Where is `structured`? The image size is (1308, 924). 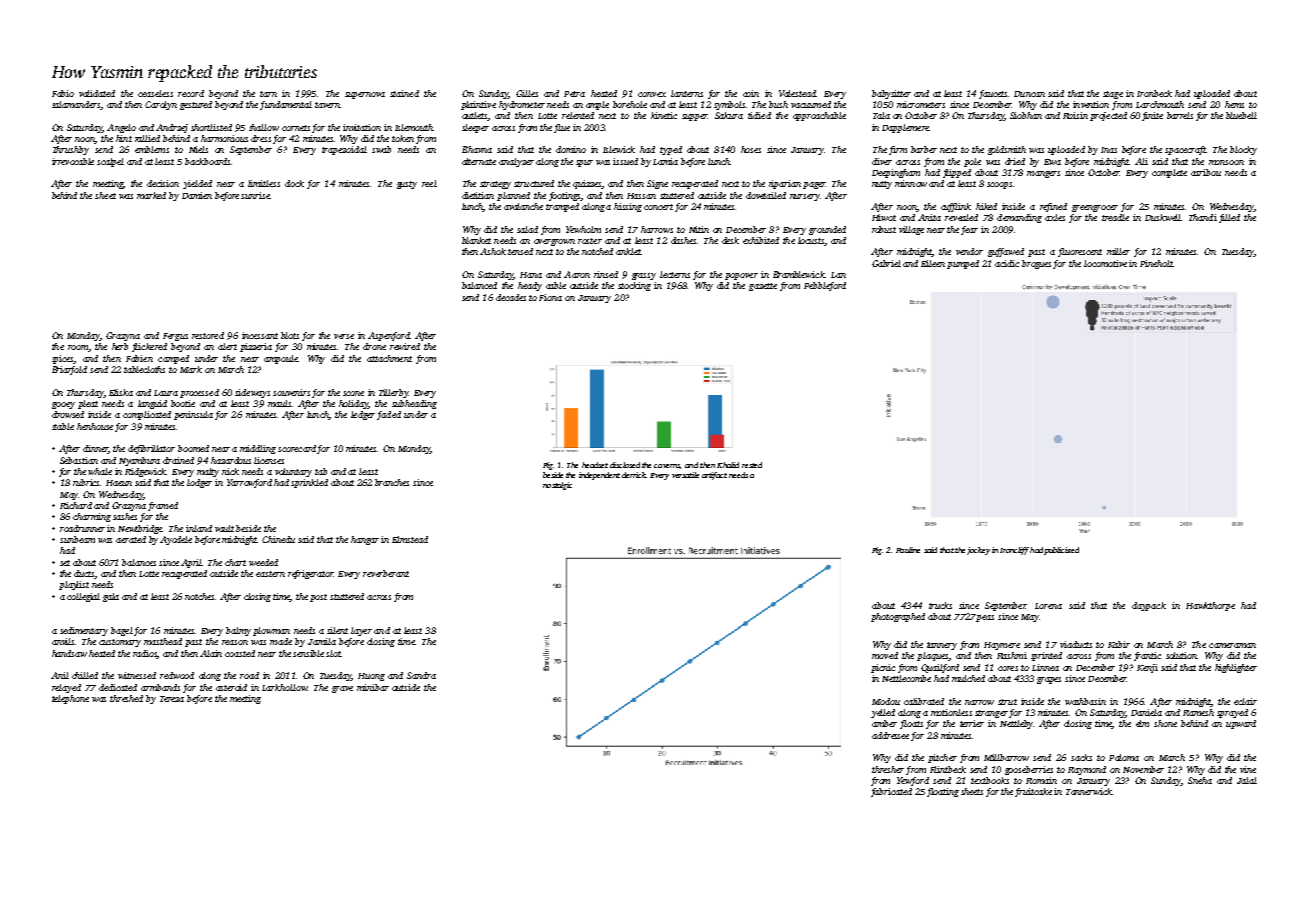 structured is located at coordinates (534, 183).
